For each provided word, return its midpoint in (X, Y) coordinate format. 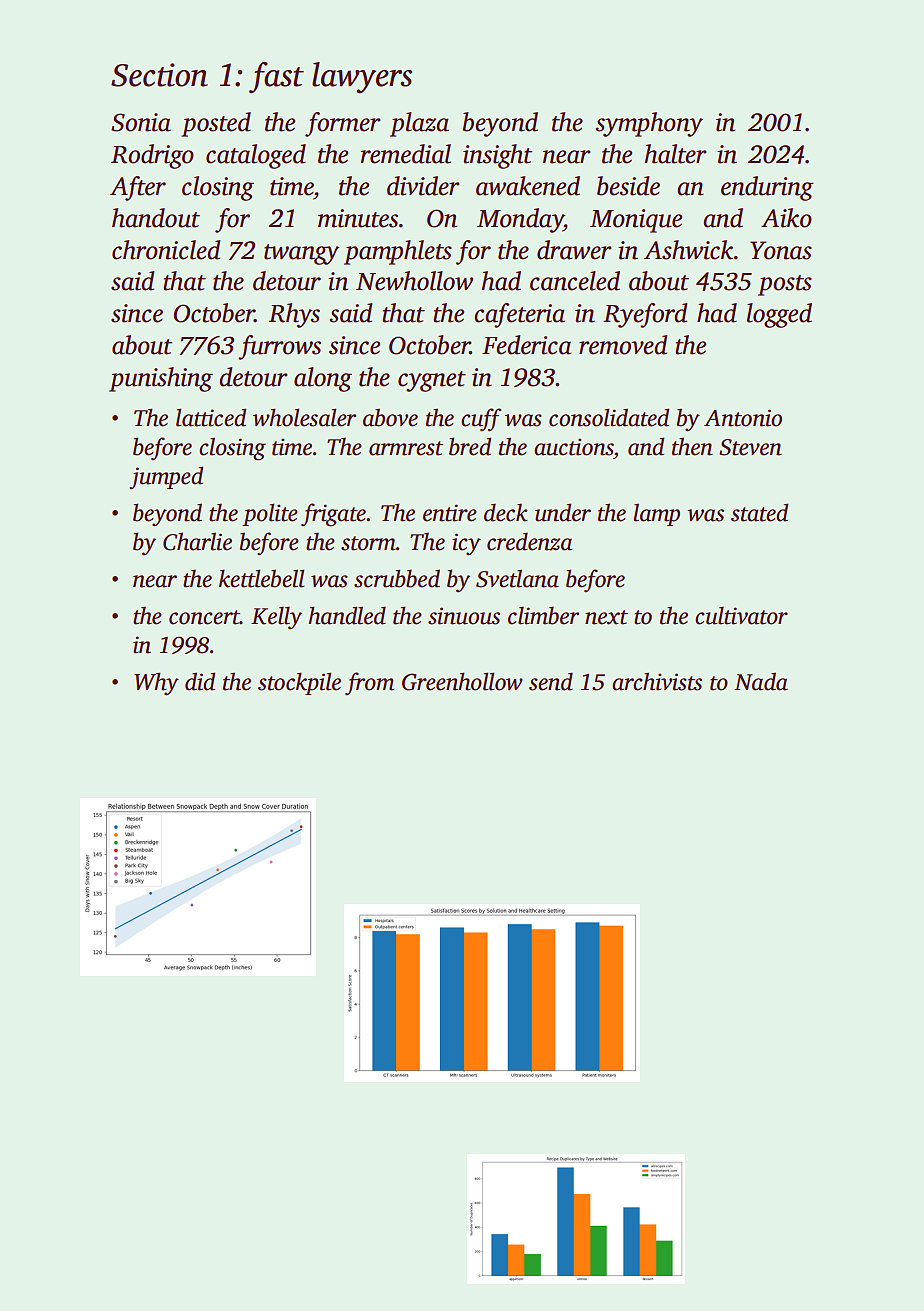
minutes (358, 218)
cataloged (256, 156)
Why (156, 684)
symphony (649, 124)
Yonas (781, 250)
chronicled (166, 250)
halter (676, 154)
